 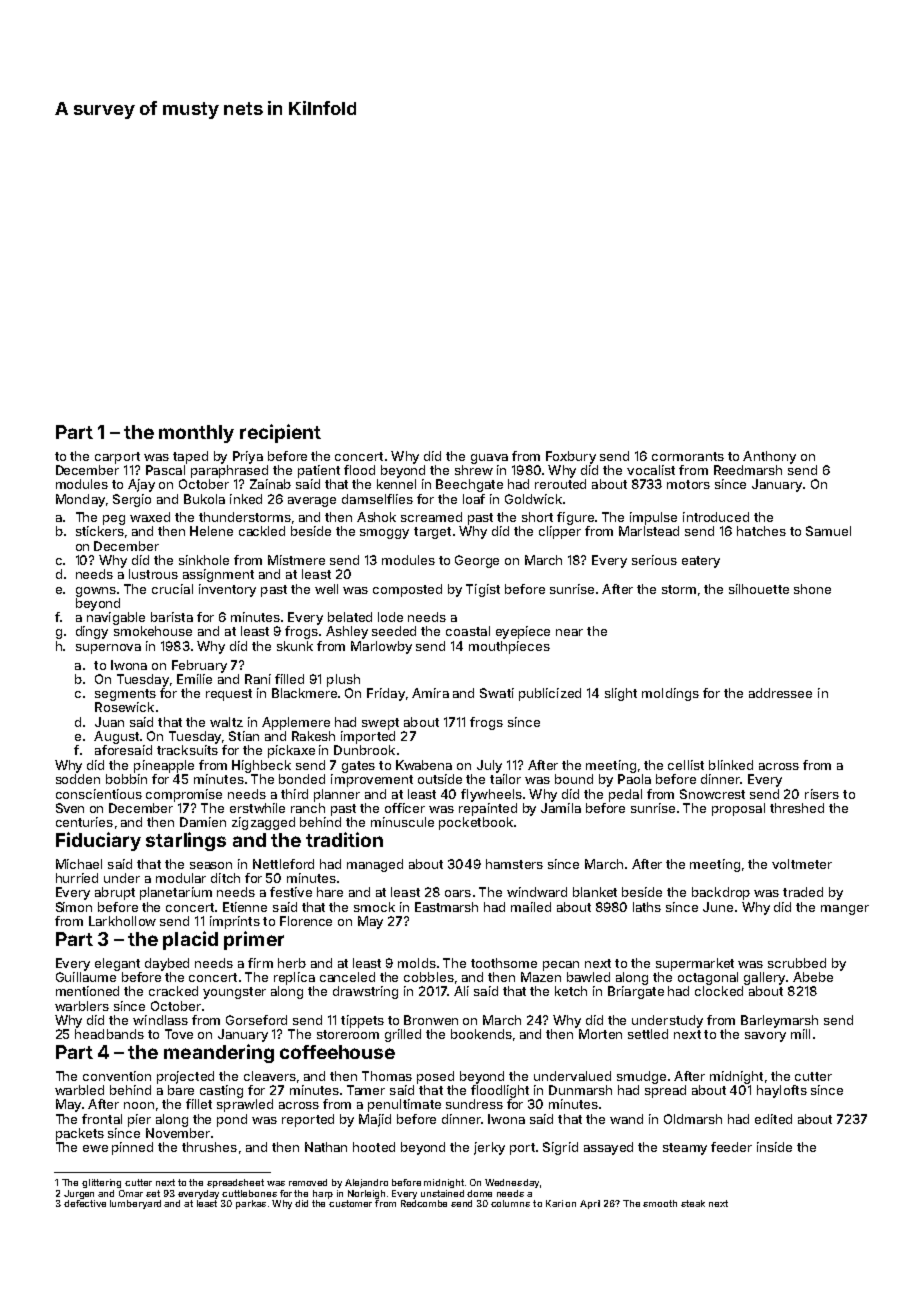 What do you see at coordinates (693, 1203) in the page?
I see `steak` at bounding box center [693, 1203].
